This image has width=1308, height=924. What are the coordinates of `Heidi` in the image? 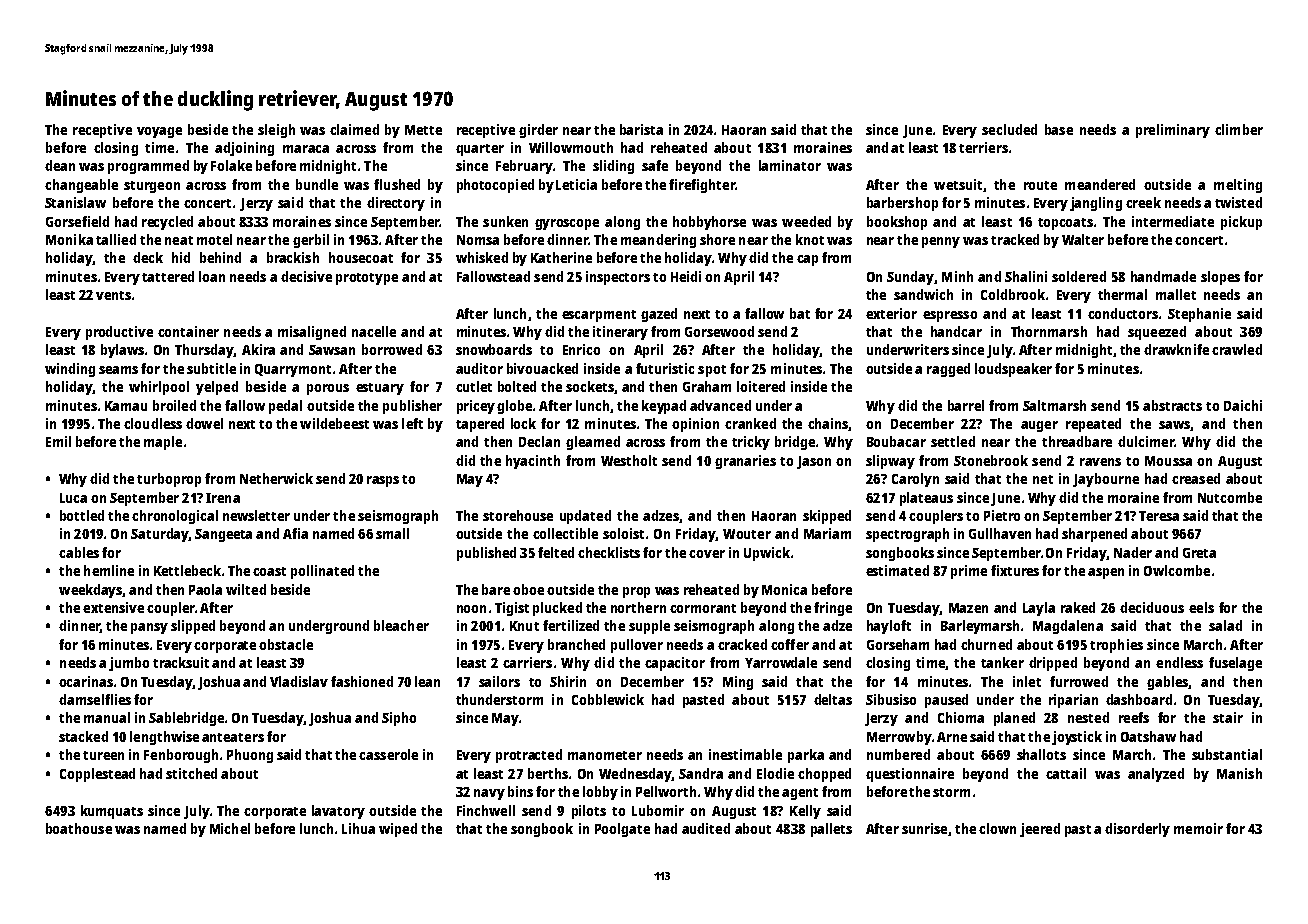 It's located at (686, 276).
